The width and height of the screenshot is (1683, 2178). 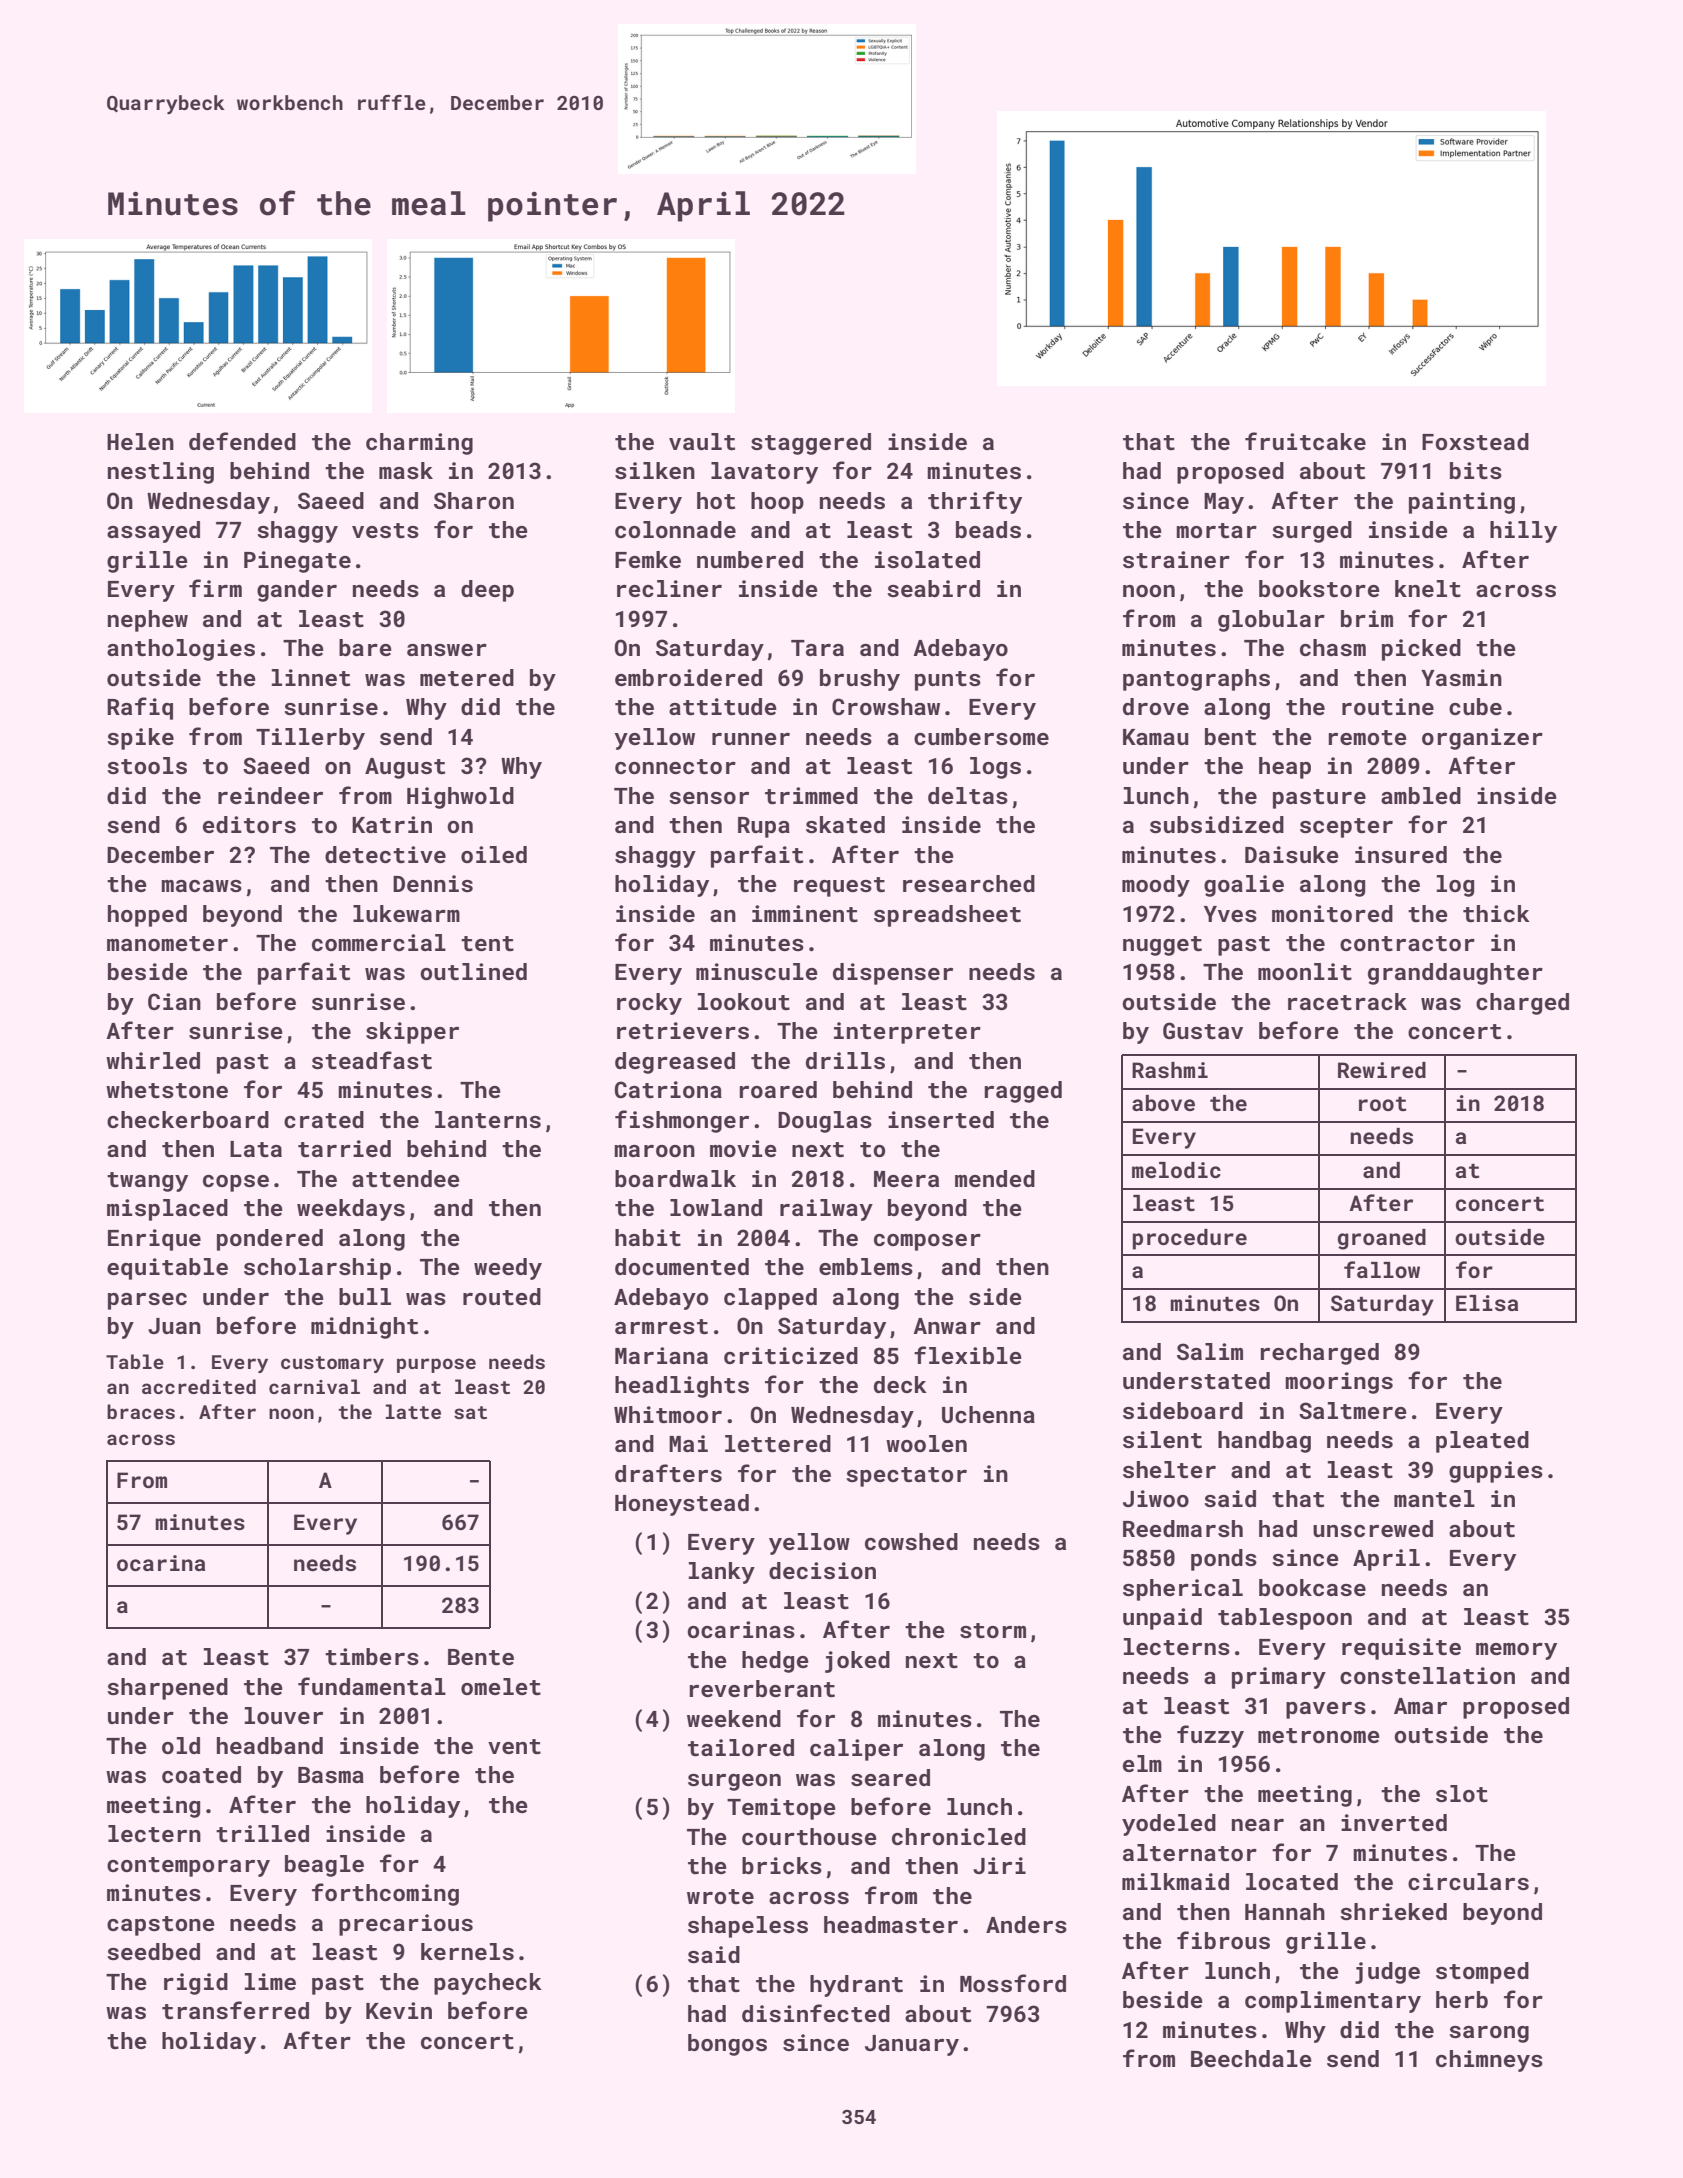 I want to click on thick, so click(x=1496, y=913).
